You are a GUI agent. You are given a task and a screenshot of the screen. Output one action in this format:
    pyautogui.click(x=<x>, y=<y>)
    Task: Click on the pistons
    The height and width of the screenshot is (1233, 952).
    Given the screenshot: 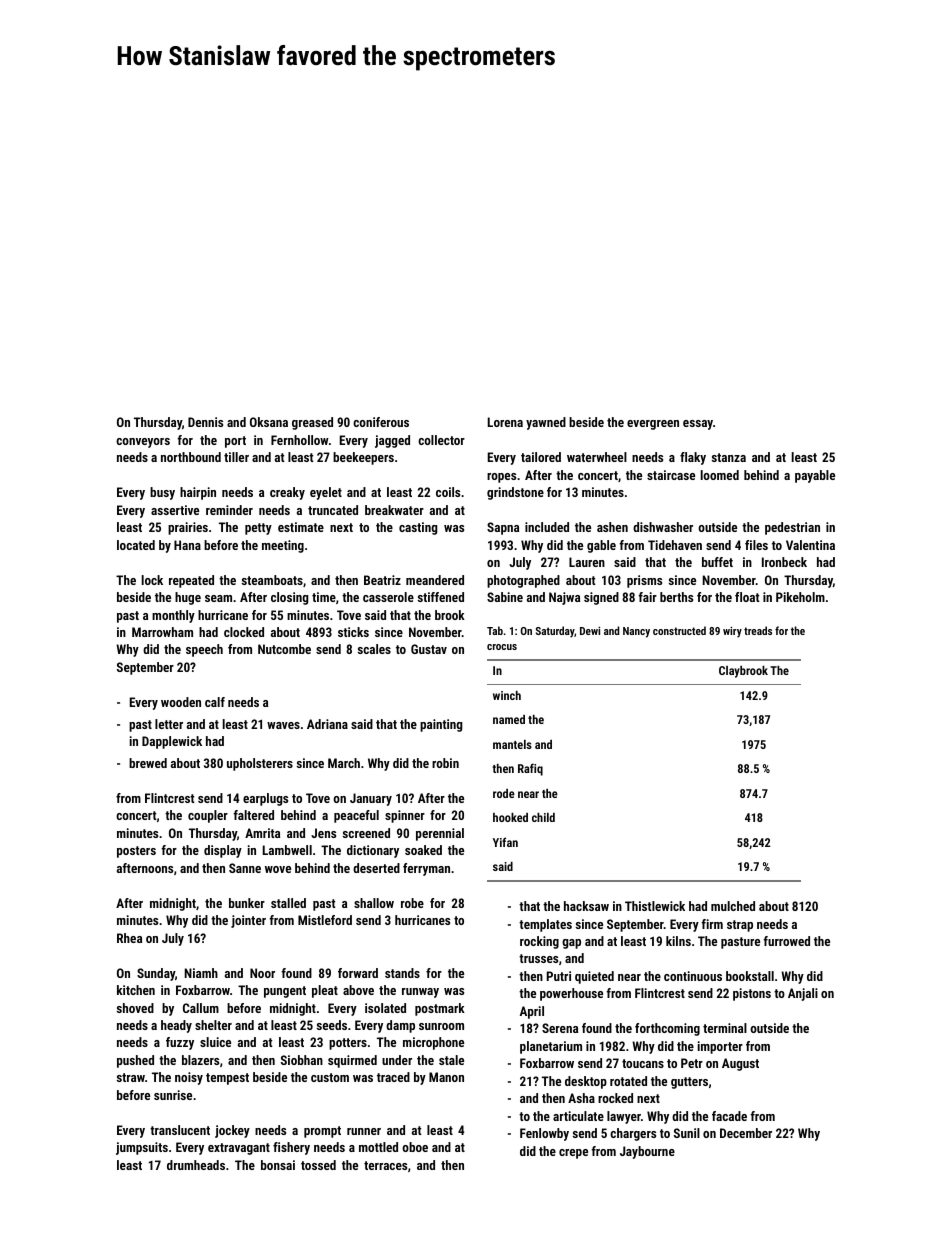 What is the action you would take?
    pyautogui.click(x=752, y=994)
